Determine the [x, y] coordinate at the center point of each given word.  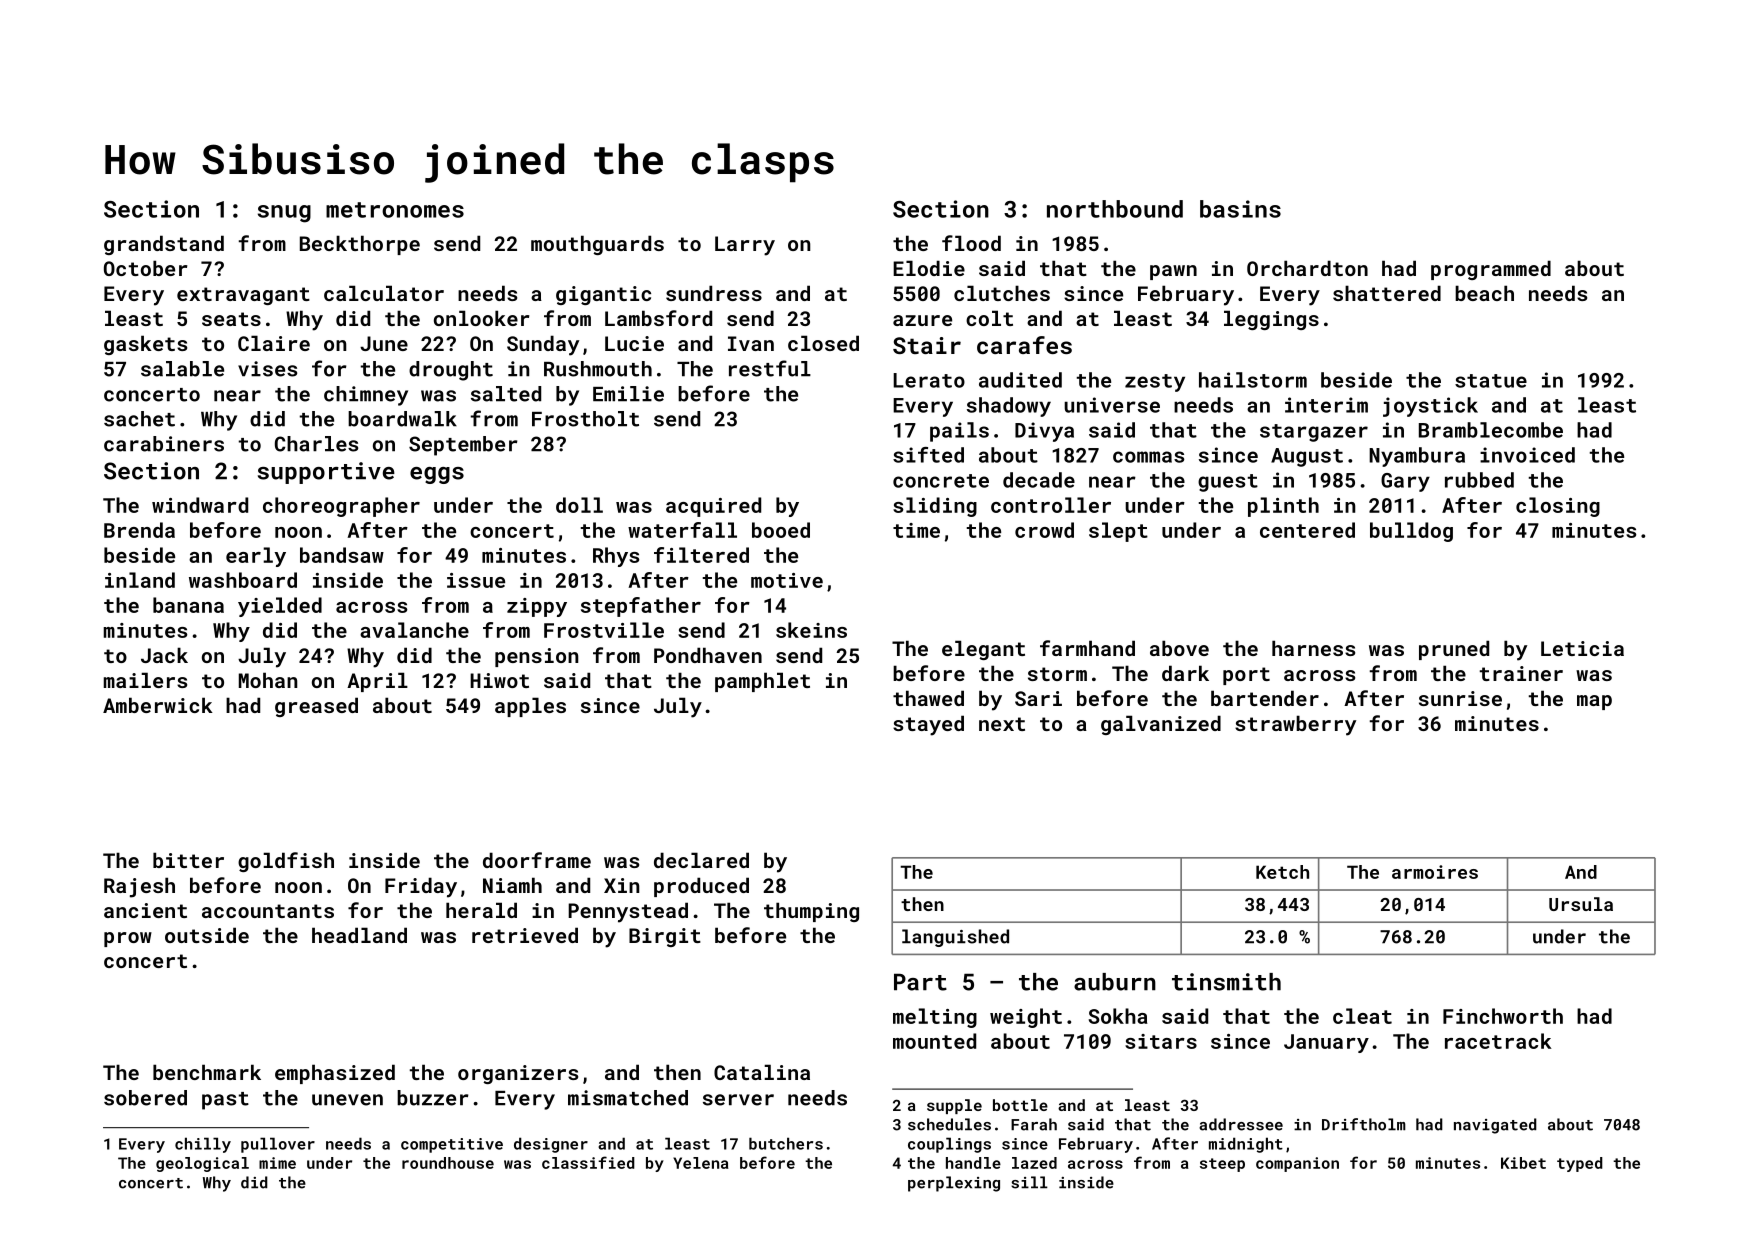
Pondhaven [708, 655]
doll [579, 505]
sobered [145, 1098]
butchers [786, 1143]
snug [284, 214]
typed [1580, 1164]
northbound [1115, 209]
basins [1240, 209]
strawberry [1295, 725]
